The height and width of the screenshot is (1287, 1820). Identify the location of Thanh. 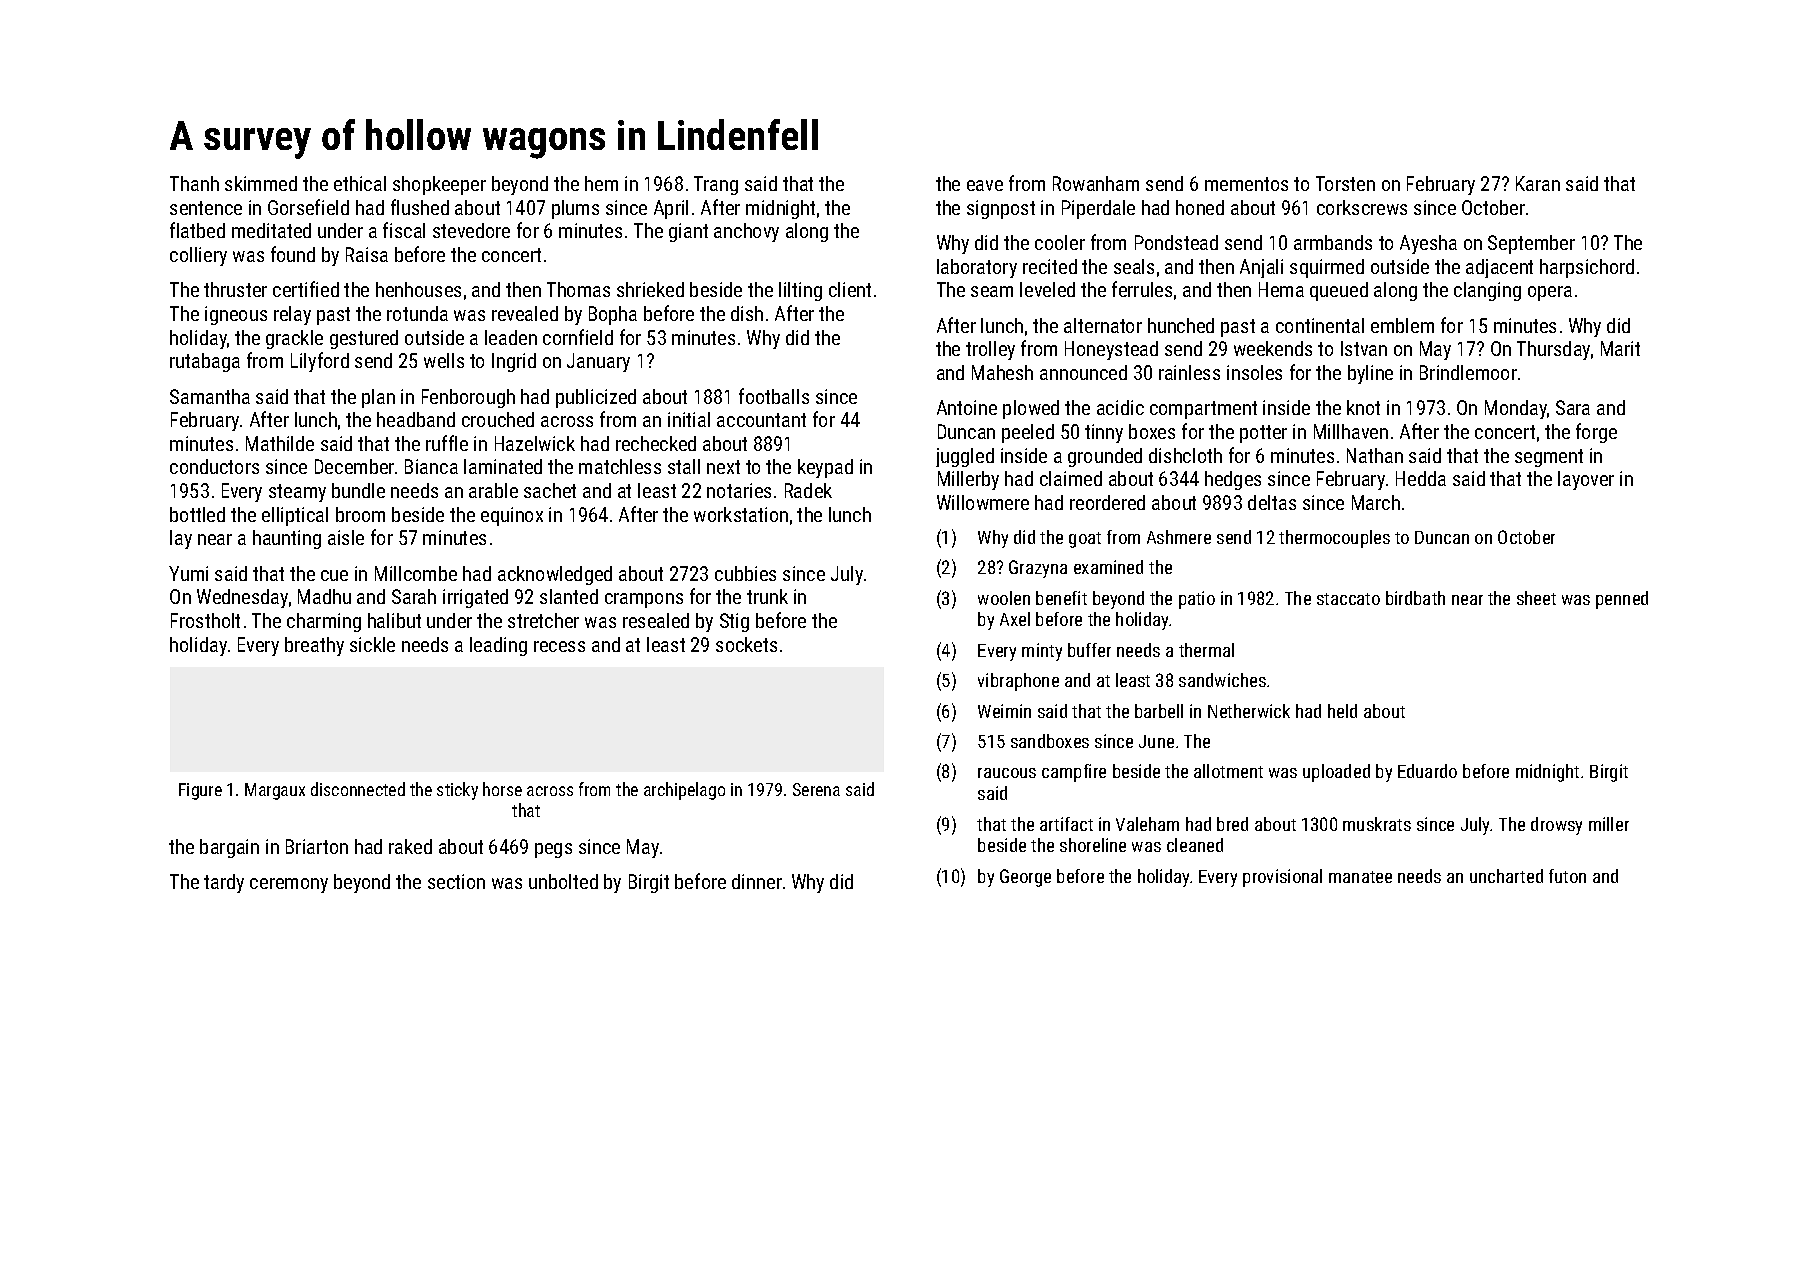
(194, 183).
